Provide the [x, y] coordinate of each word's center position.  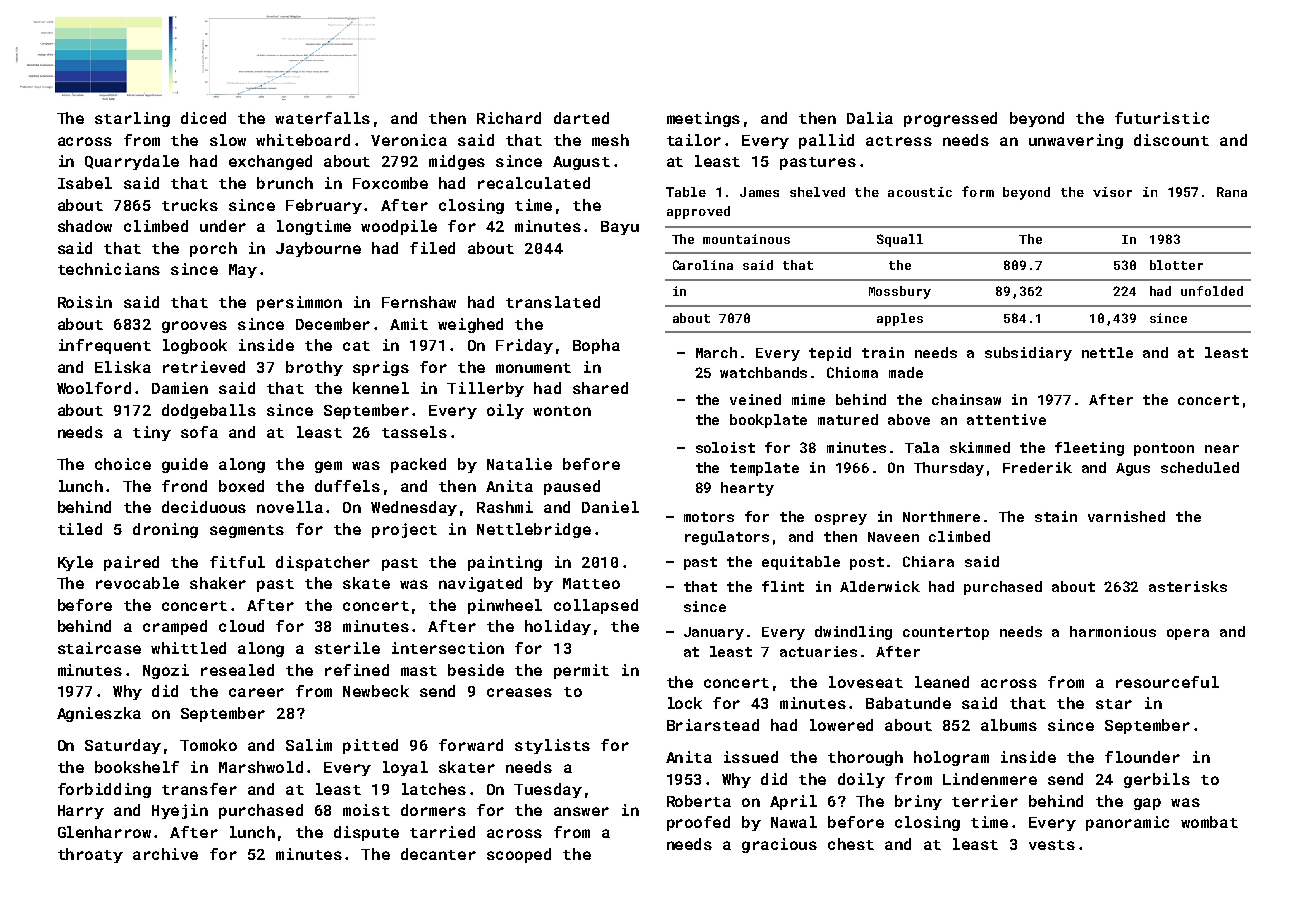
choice [123, 464]
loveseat [866, 682]
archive [165, 854]
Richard [509, 118]
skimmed [980, 447]
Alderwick [880, 586]
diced [203, 118]
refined [357, 670]
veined [755, 399]
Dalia [870, 118]
